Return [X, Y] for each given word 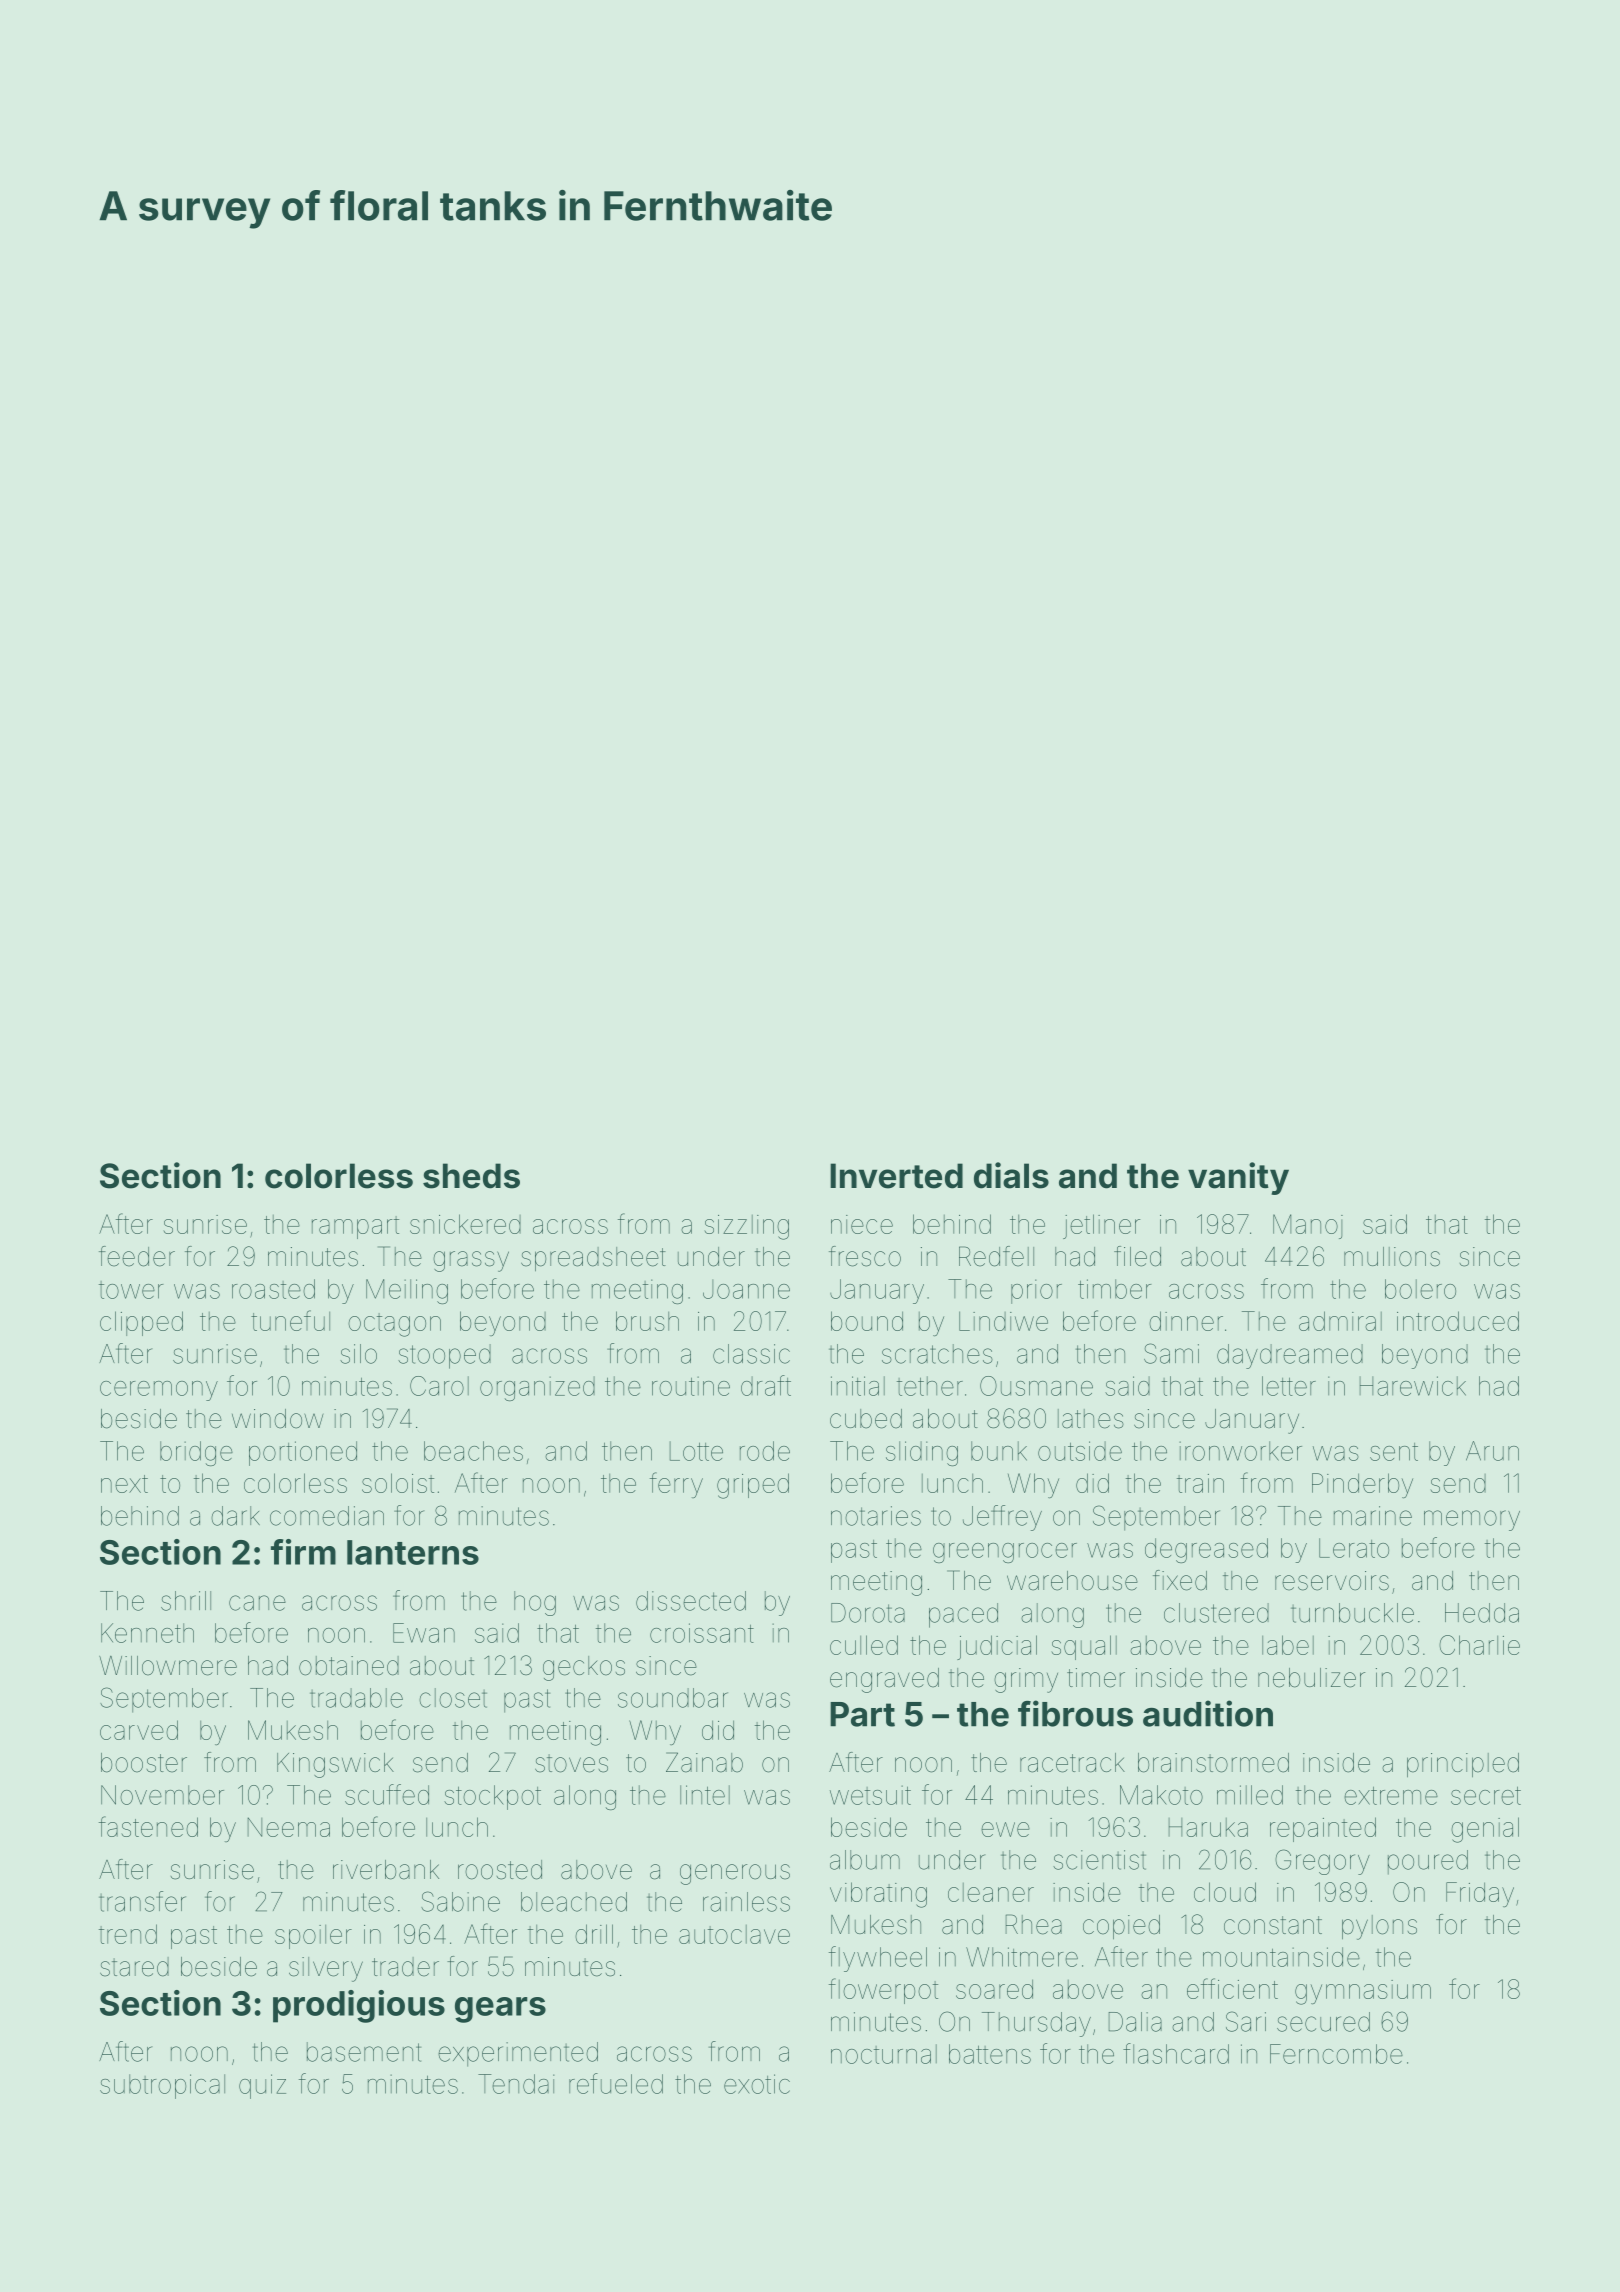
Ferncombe [1336, 2054]
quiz [262, 2086]
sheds [471, 1176]
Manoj [1308, 1226]
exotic [757, 2084]
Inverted [896, 1176]
